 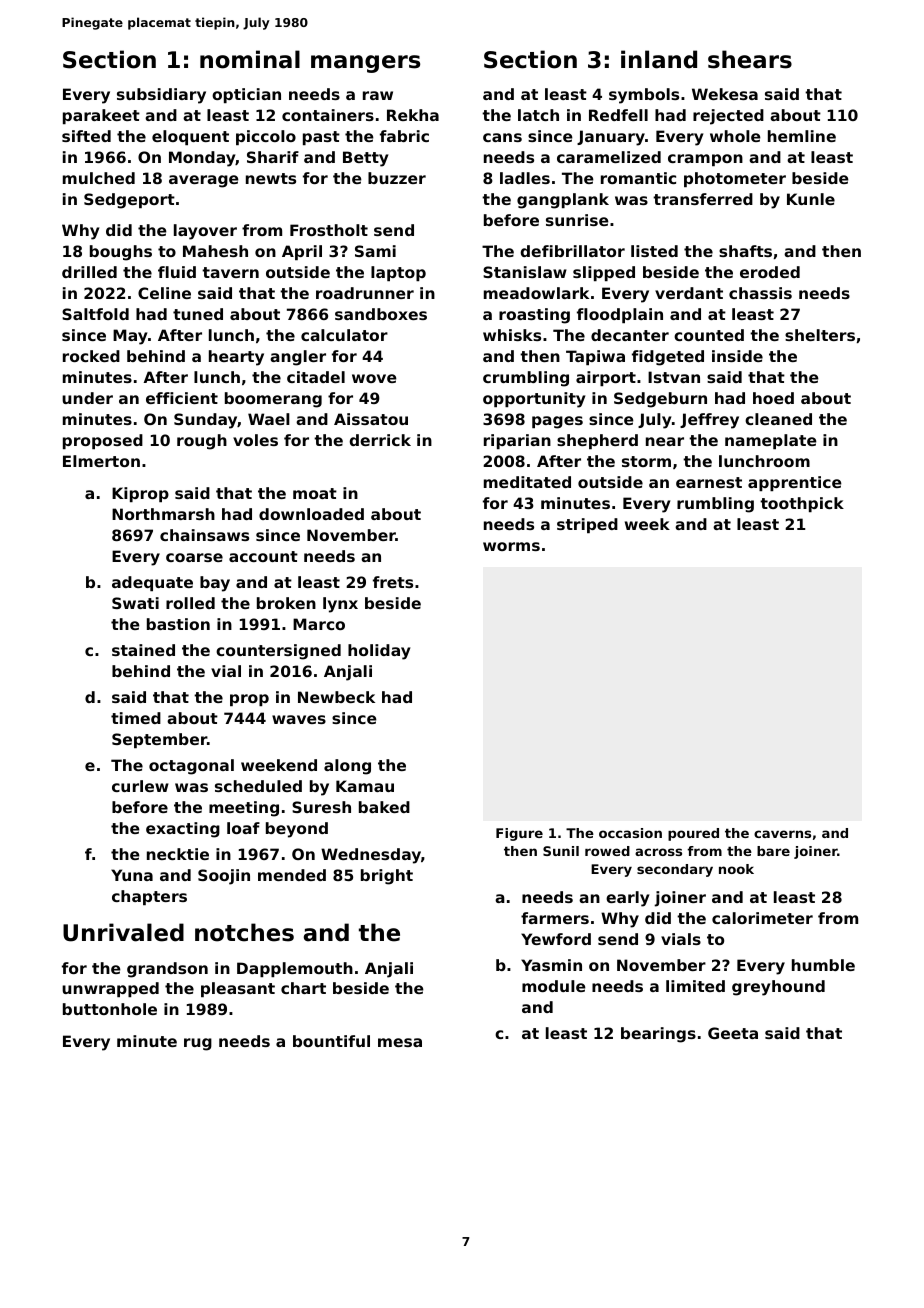 What do you see at coordinates (365, 64) in the document?
I see `mangers` at bounding box center [365, 64].
